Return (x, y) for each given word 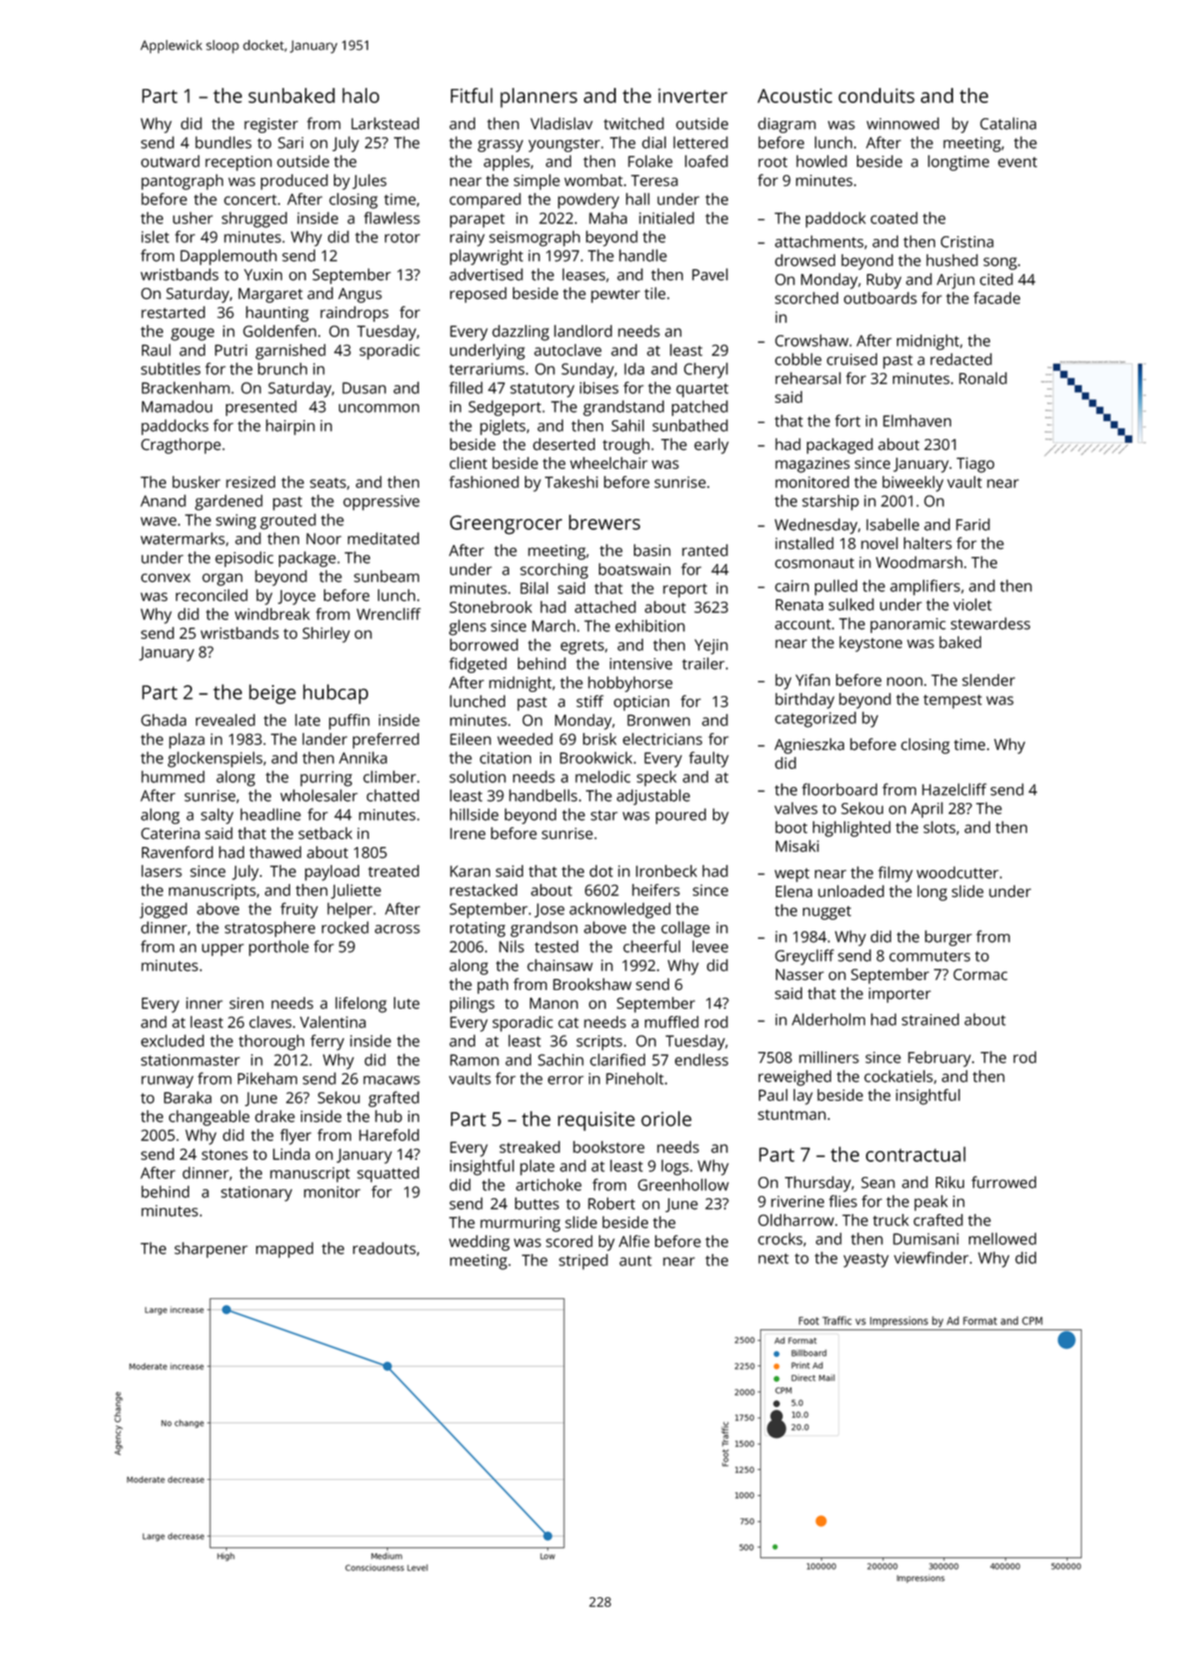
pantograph (182, 182)
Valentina (333, 1022)
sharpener (211, 1250)
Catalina (1008, 123)
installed (804, 543)
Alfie (634, 1241)
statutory (542, 390)
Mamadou (177, 406)
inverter (692, 95)
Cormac (980, 975)
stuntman (792, 1115)
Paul (773, 1095)
